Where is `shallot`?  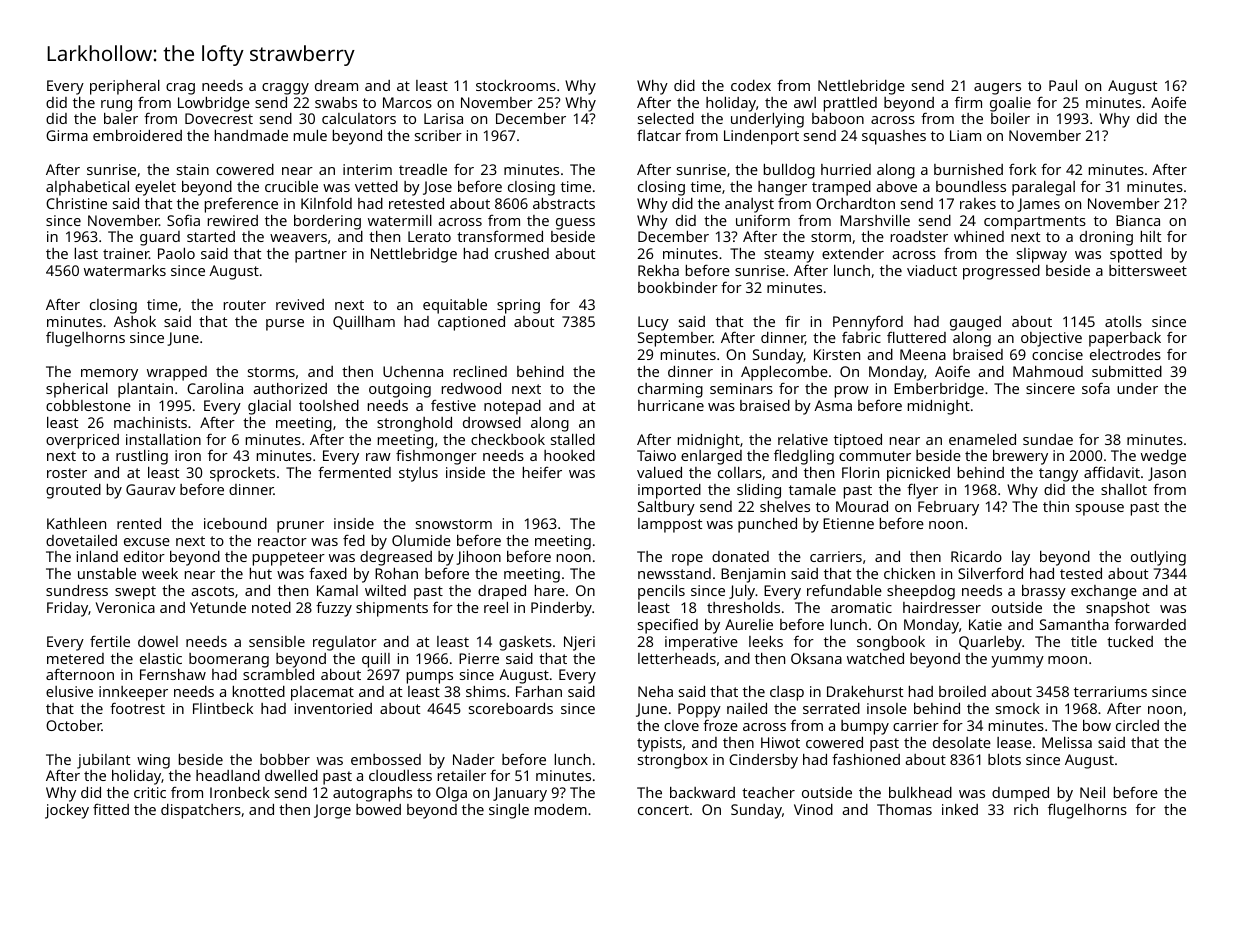 shallot is located at coordinates (1124, 489).
